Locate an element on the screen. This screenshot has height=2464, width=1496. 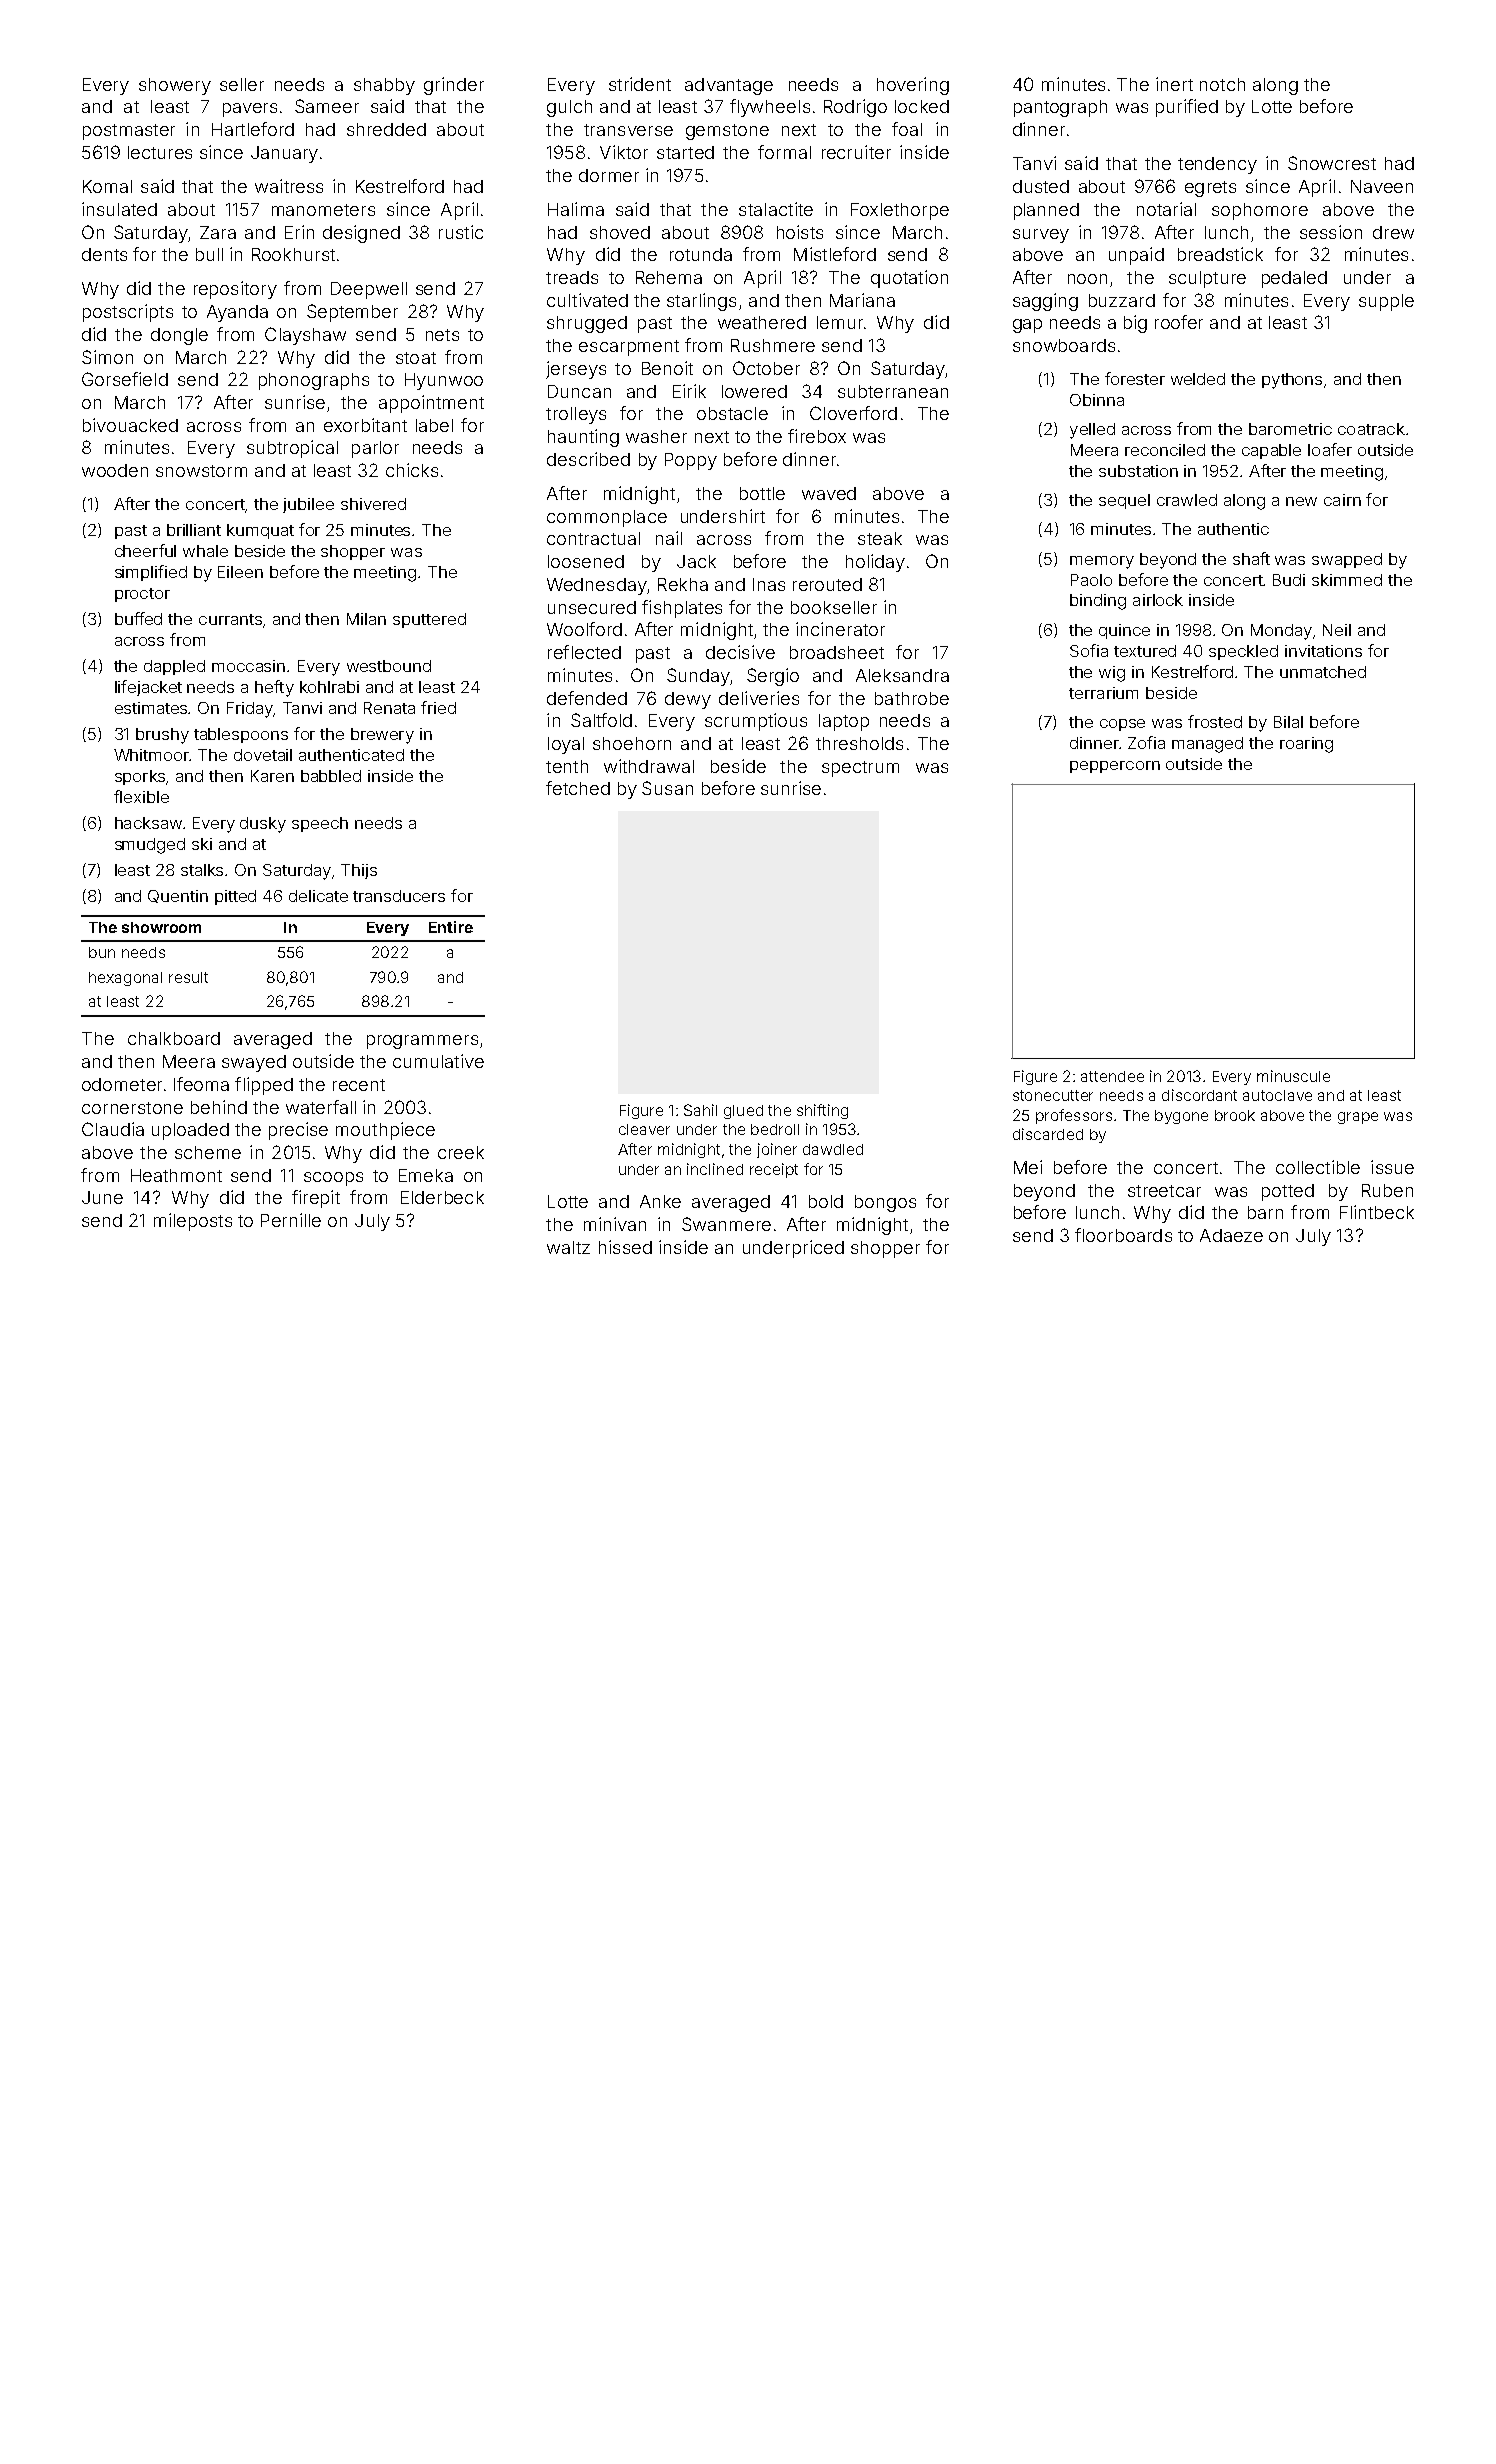
bygone is located at coordinates (1181, 1117).
